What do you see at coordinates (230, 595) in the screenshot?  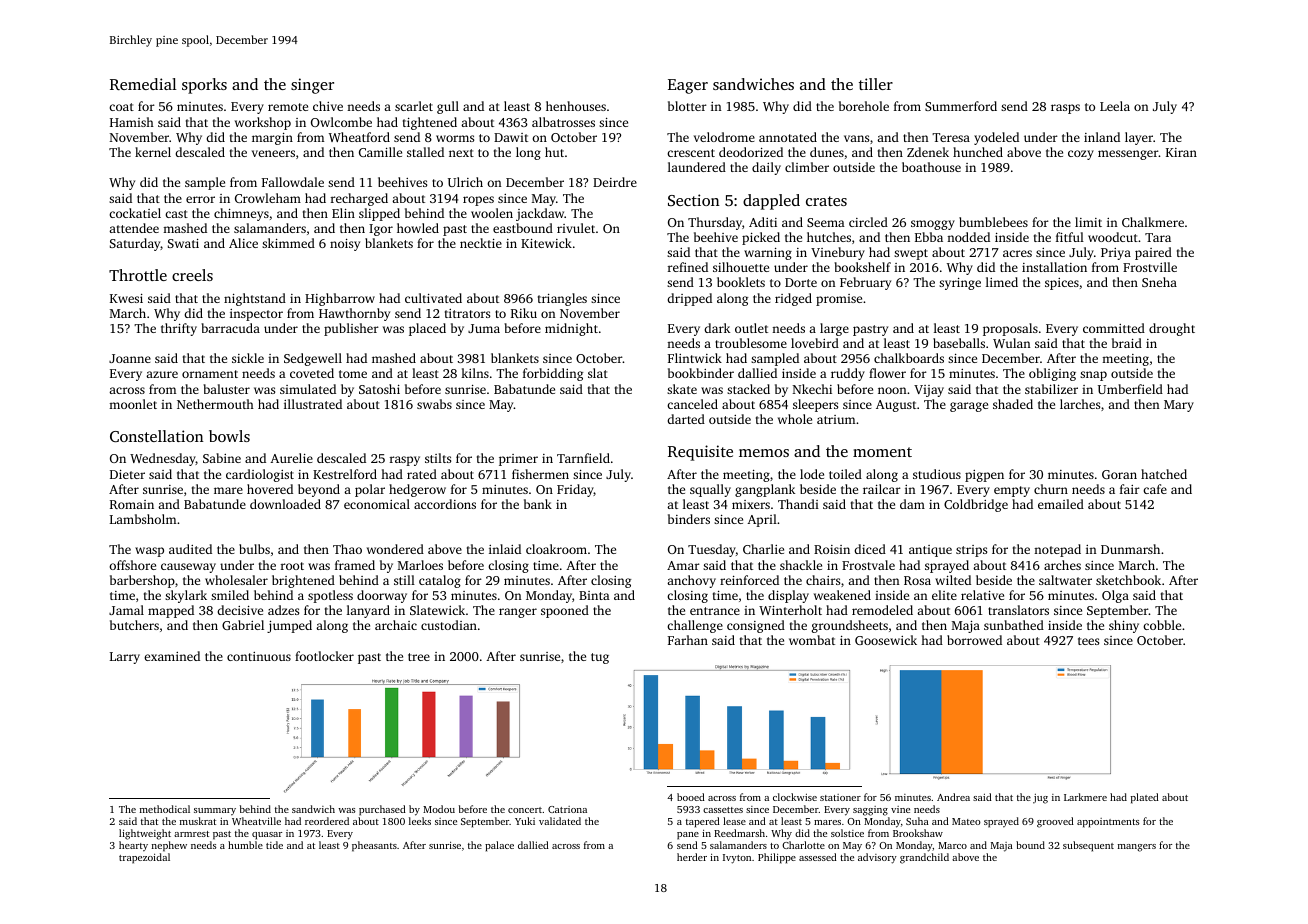 I see `smiled` at bounding box center [230, 595].
